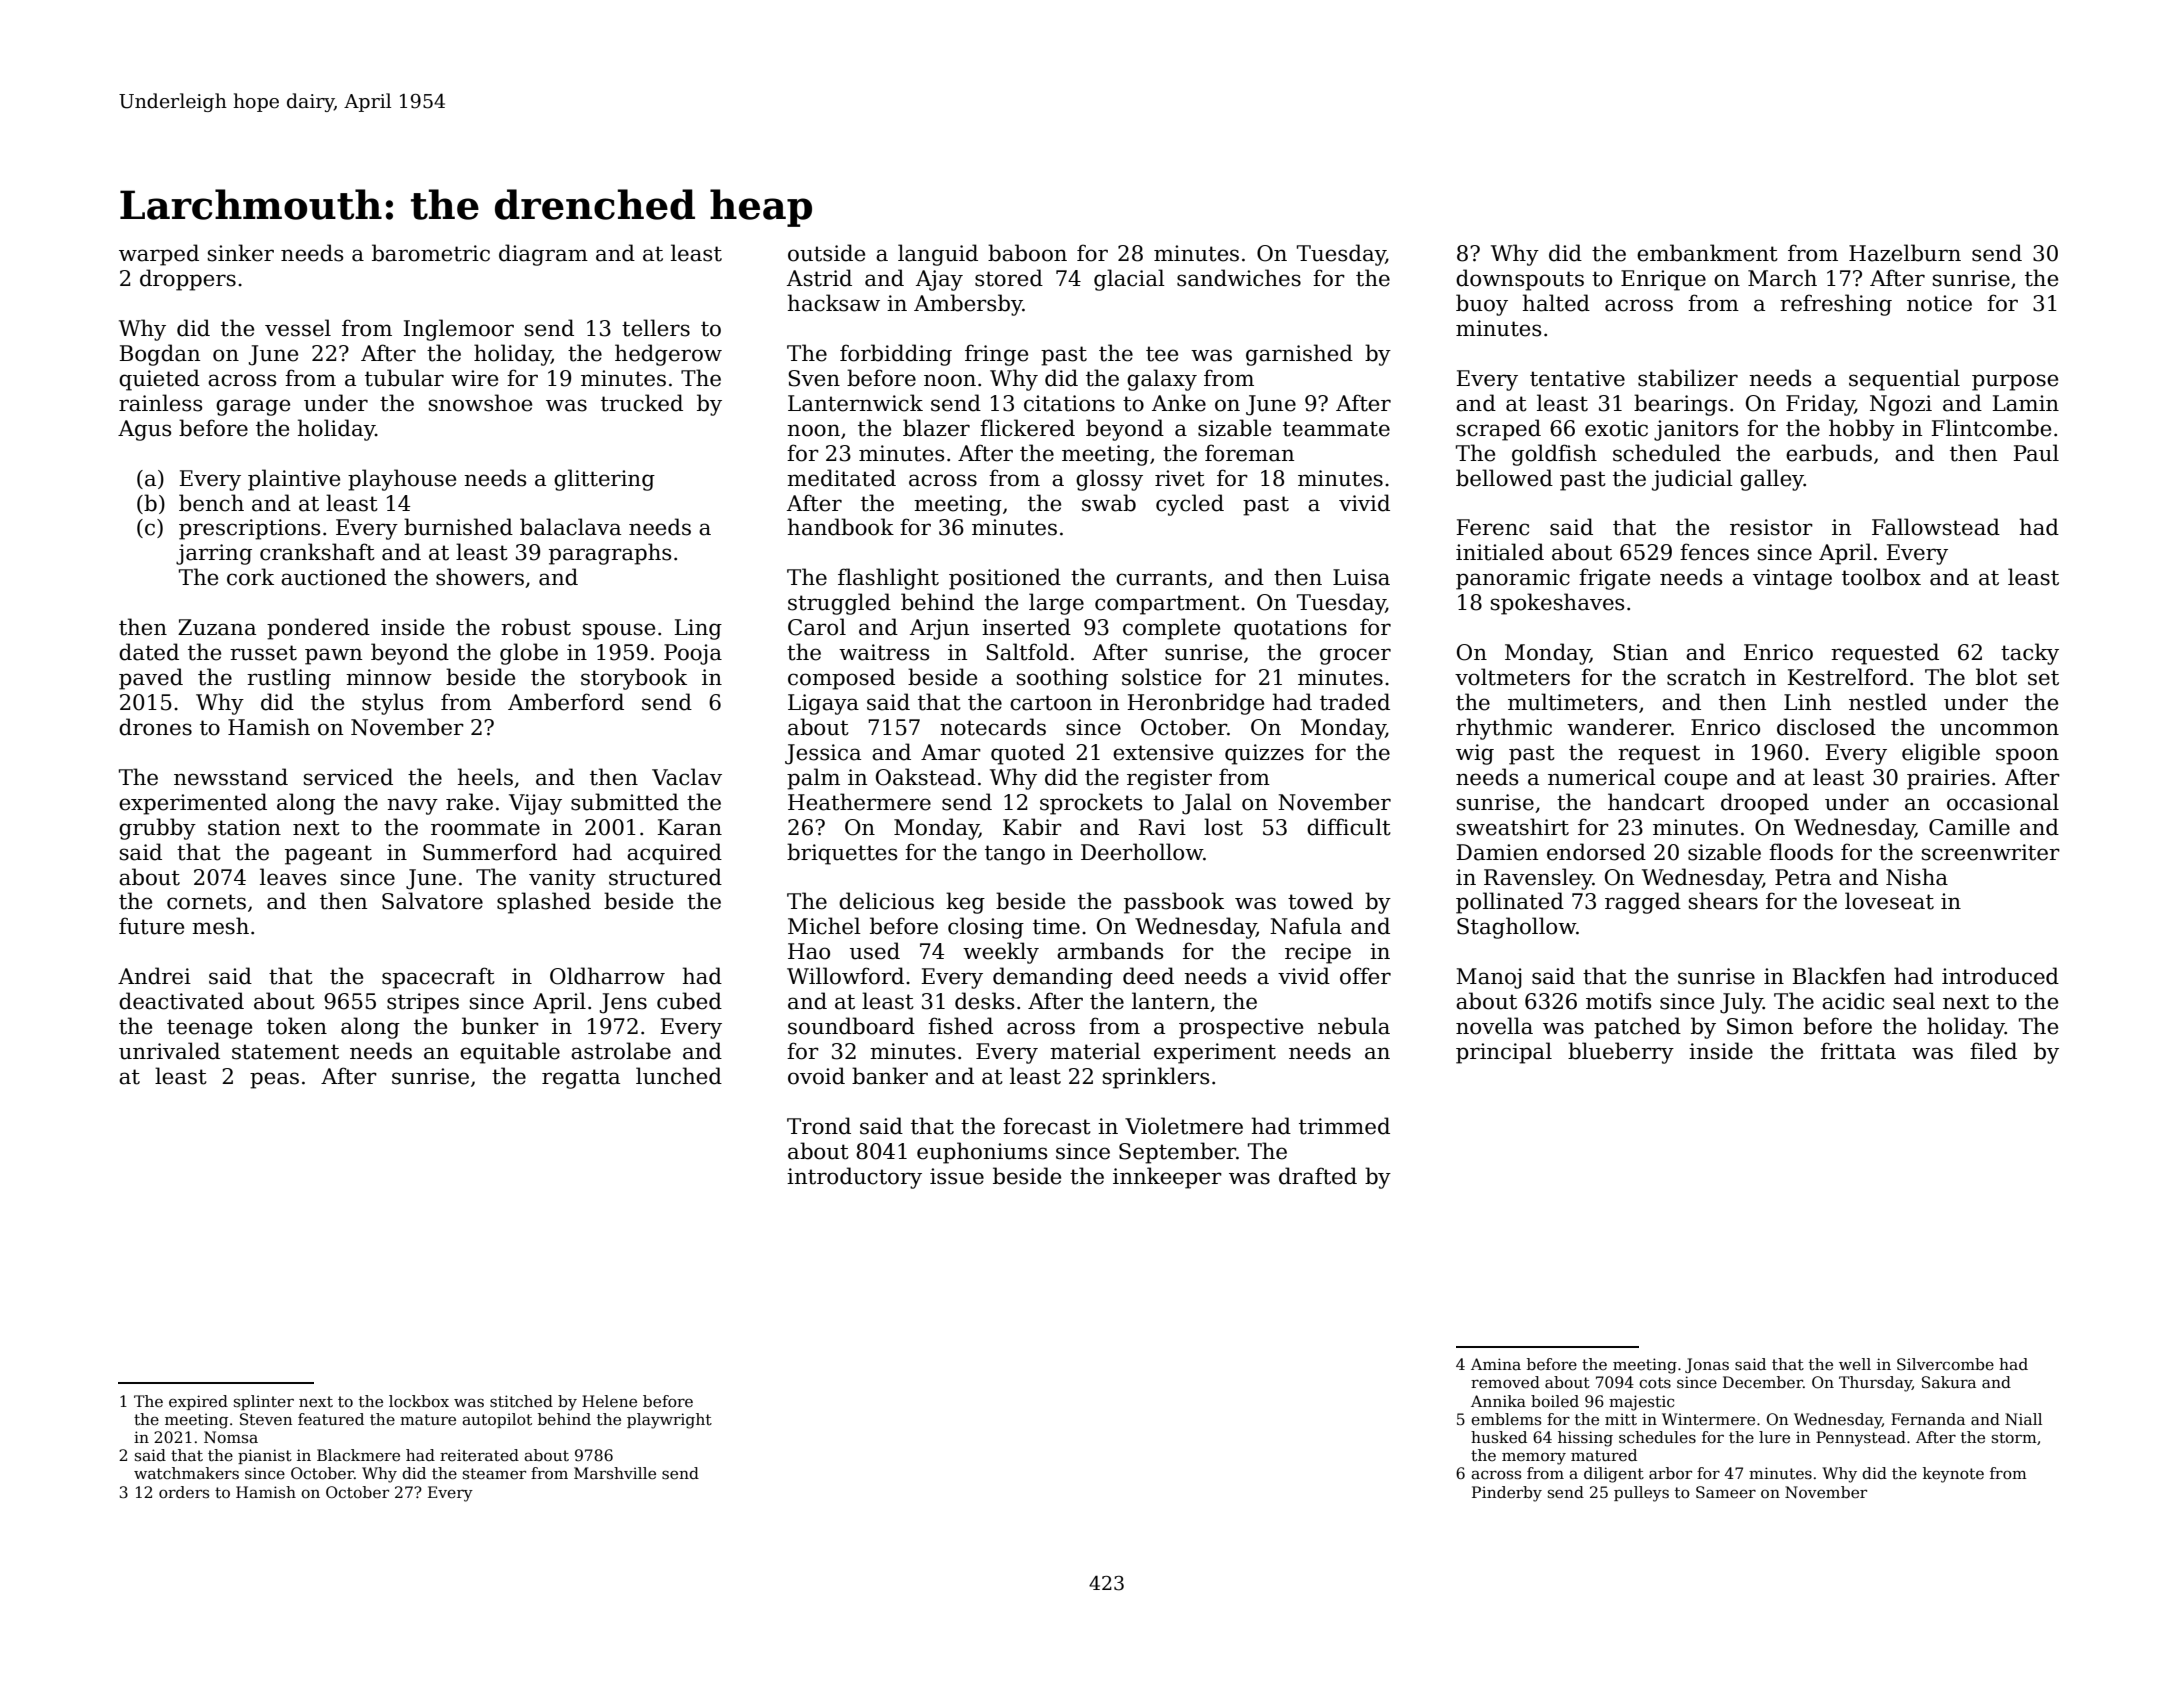 The width and height of the screenshot is (2178, 1683). I want to click on material, so click(1095, 1051).
